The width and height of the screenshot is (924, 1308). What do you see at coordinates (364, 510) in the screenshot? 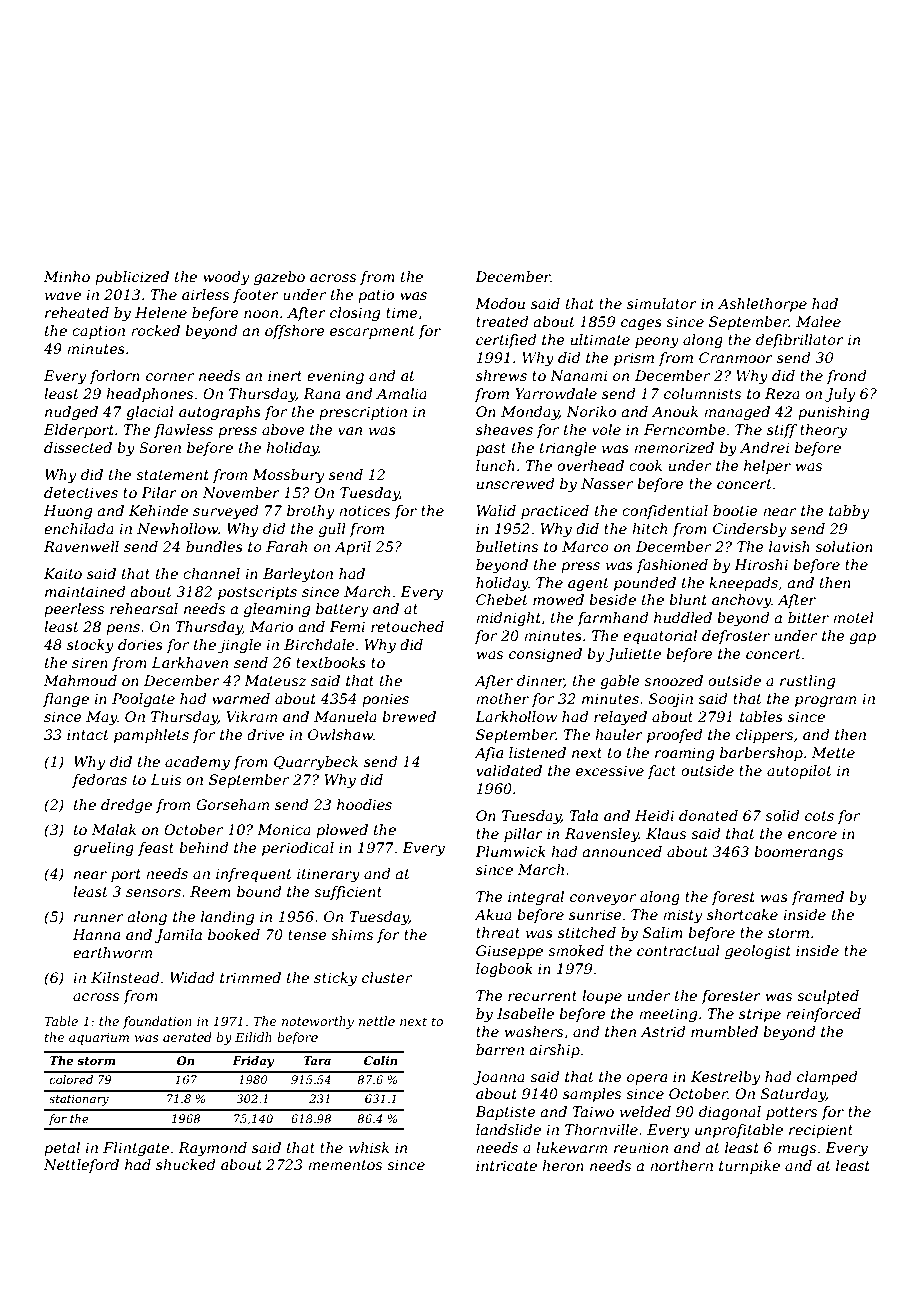
I see `notices` at bounding box center [364, 510].
